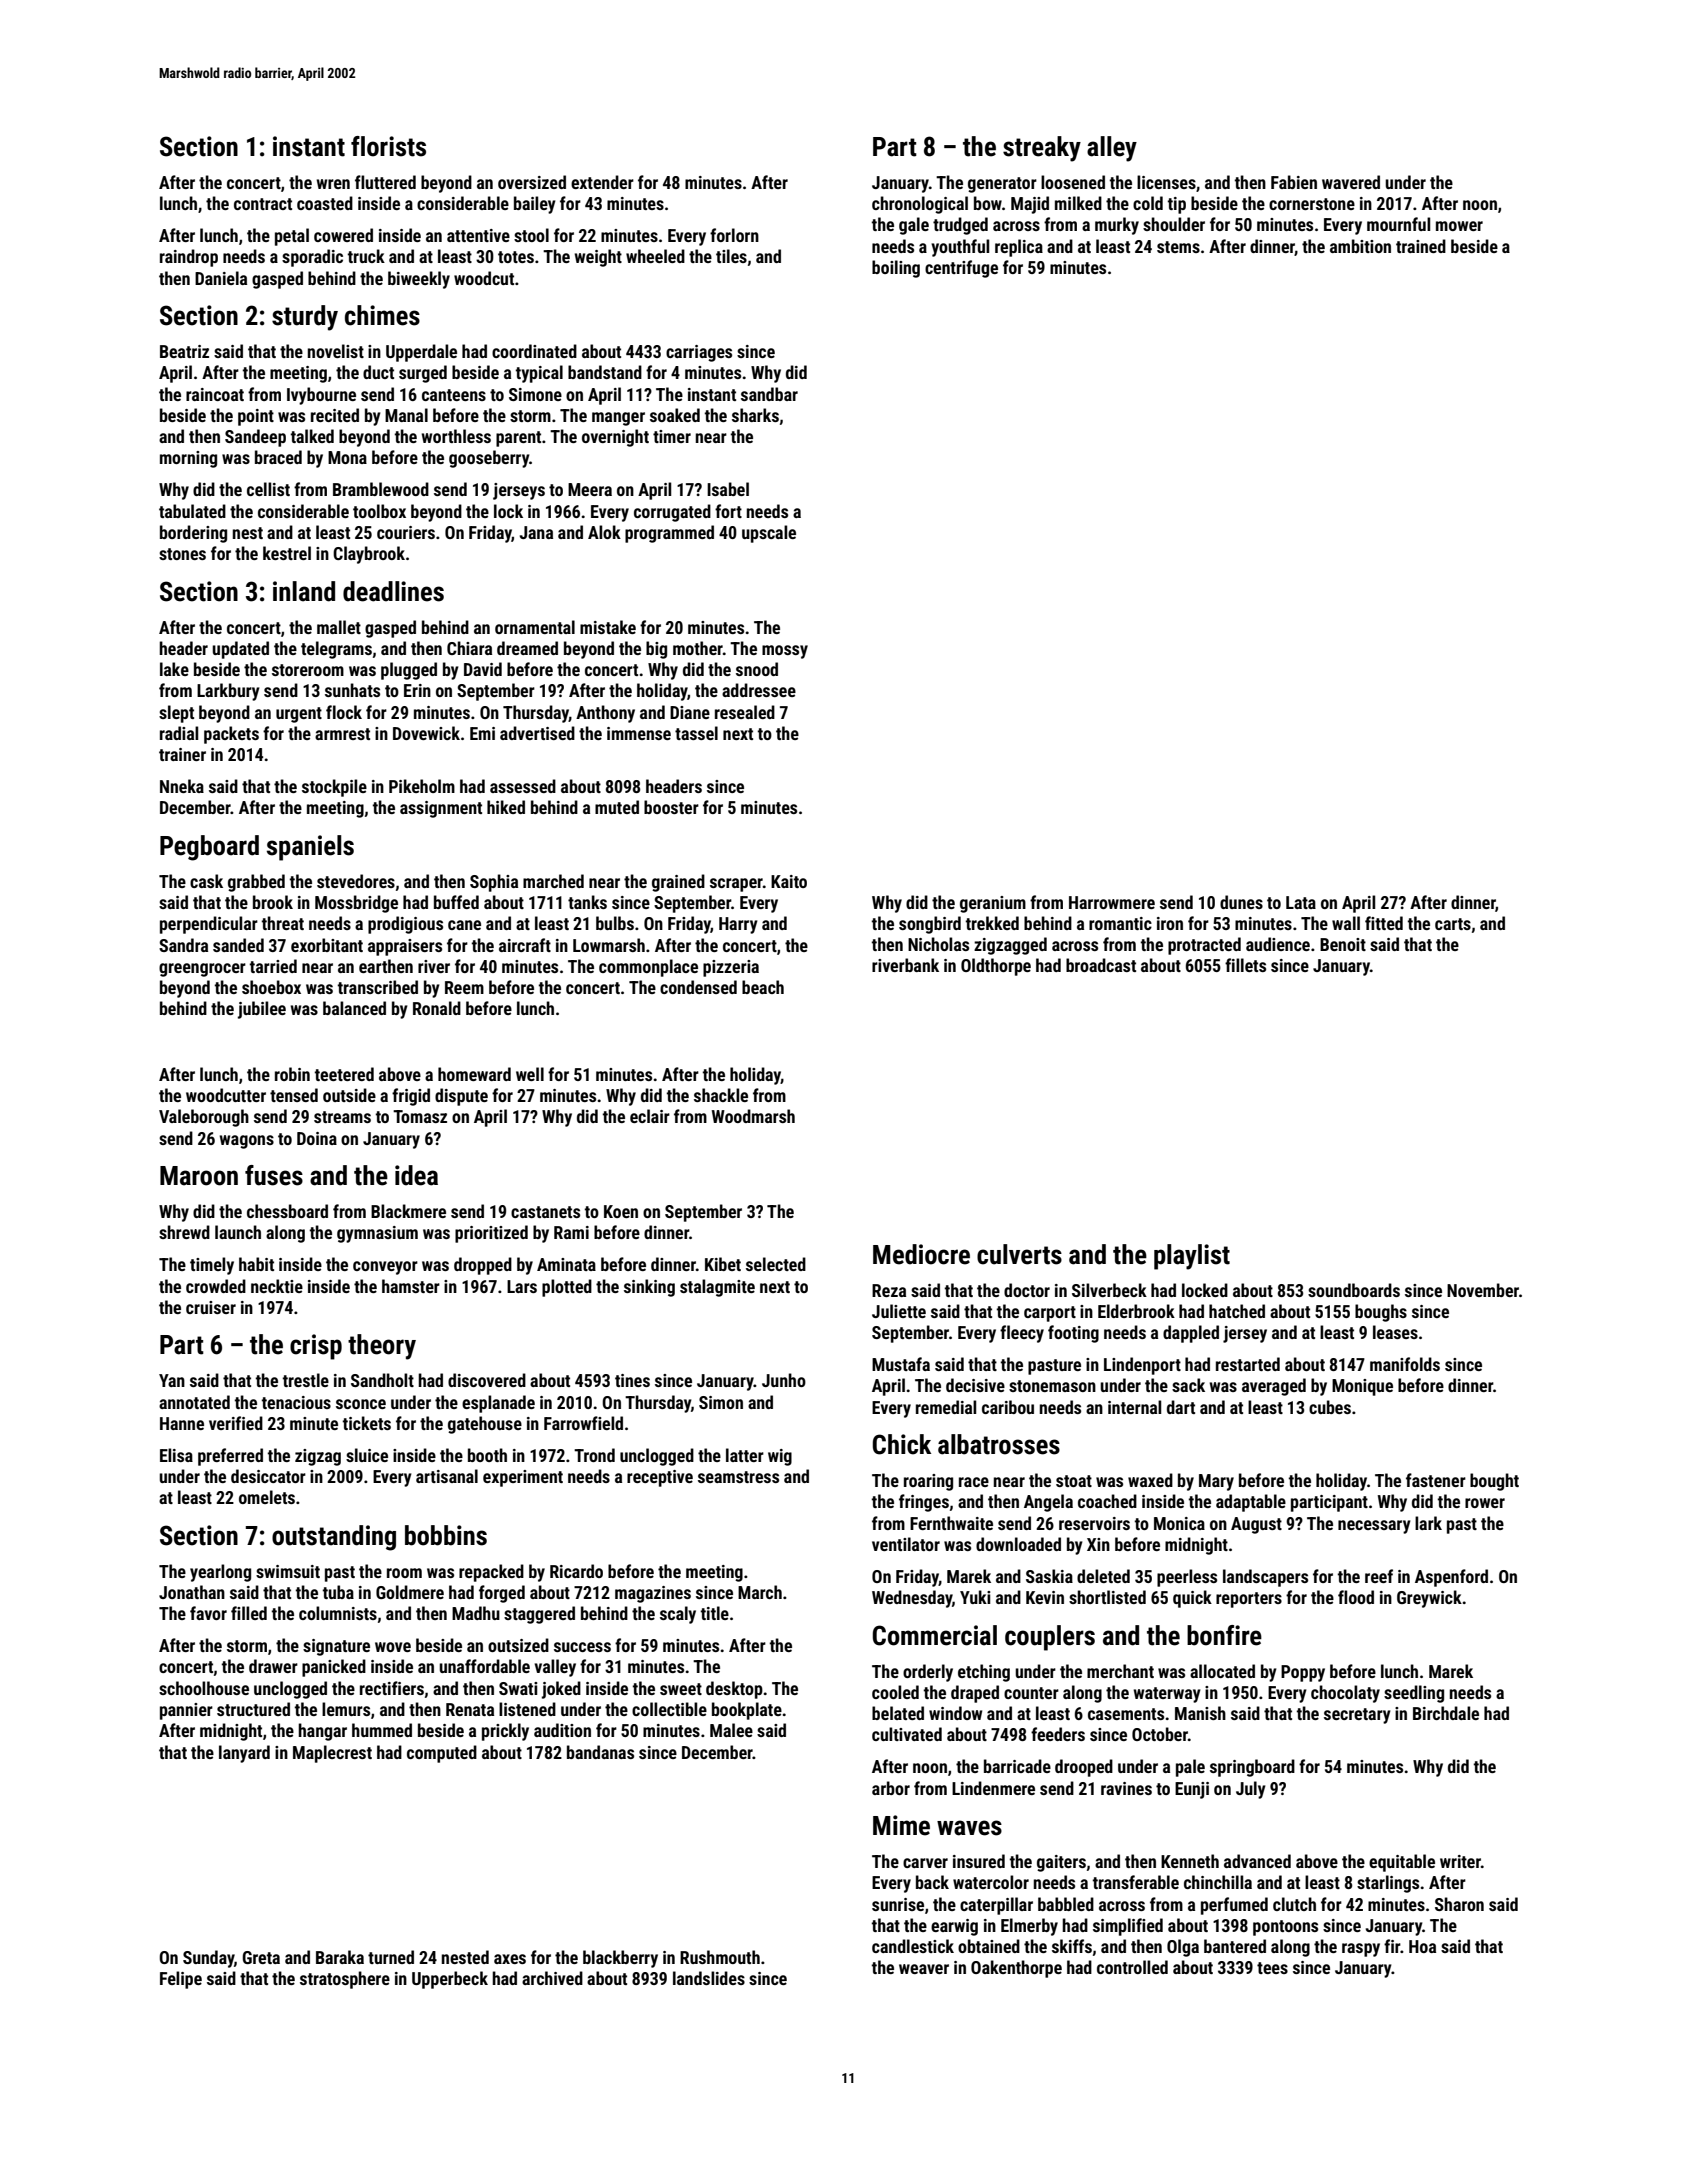 This image has width=1683, height=2178. Describe the element at coordinates (405, 947) in the image. I see `appraisers` at that location.
